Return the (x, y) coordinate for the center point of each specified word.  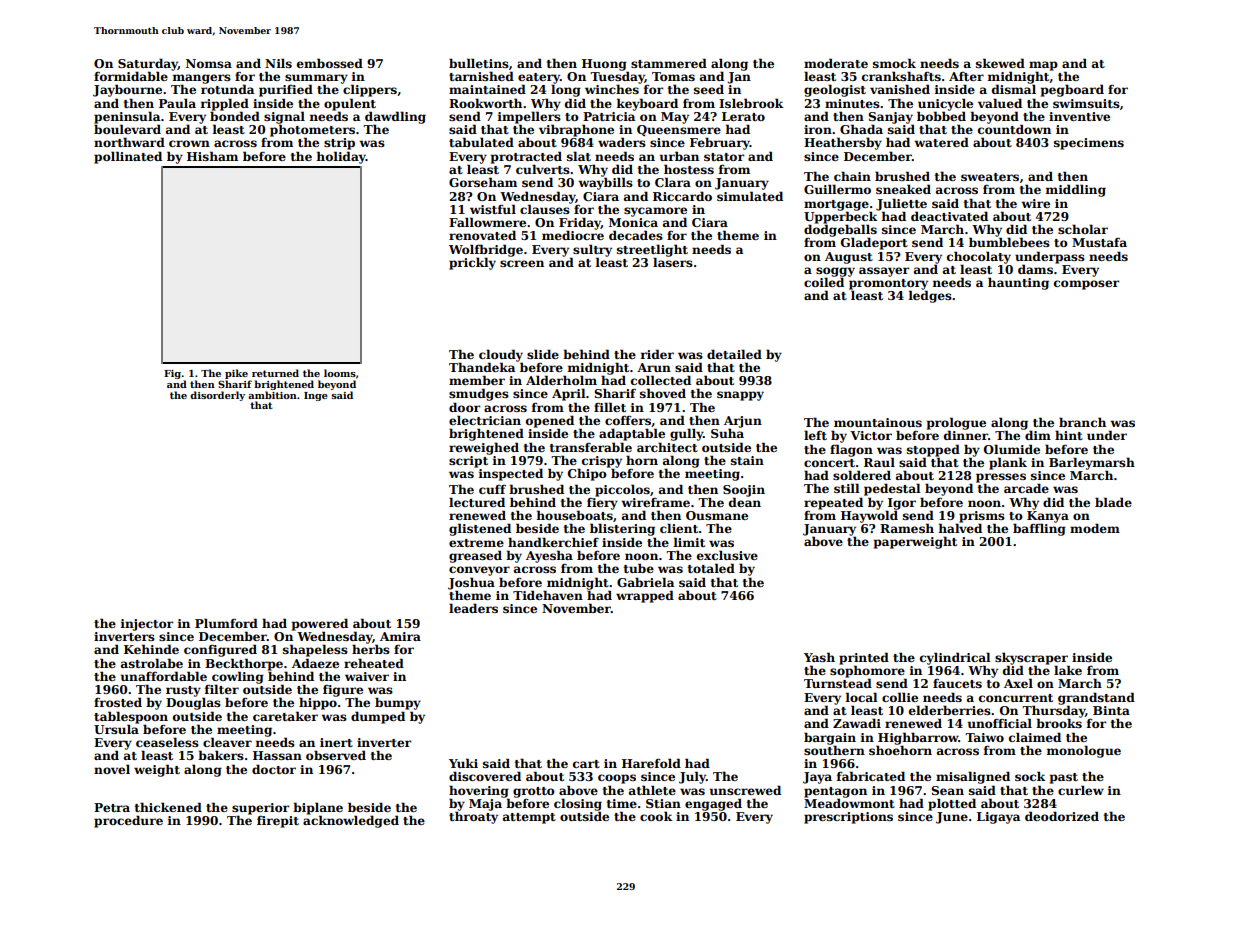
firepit (278, 822)
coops (617, 779)
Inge (316, 396)
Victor (871, 435)
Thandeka (482, 367)
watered (941, 142)
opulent (350, 104)
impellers (529, 117)
